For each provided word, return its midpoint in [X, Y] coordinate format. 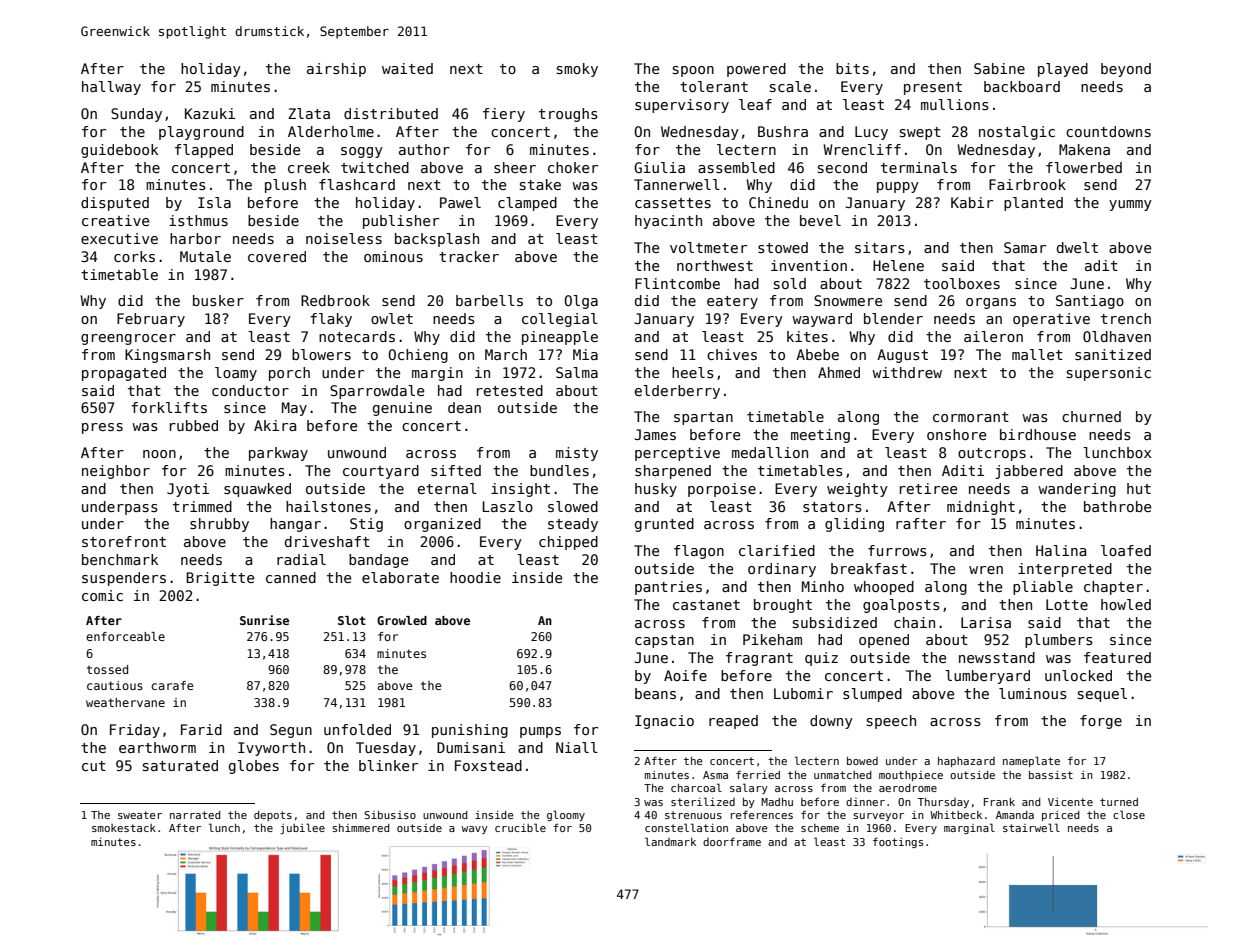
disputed [115, 204]
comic [102, 595]
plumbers [1059, 641]
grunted [664, 525]
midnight [981, 508]
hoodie [475, 577]
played [1063, 70]
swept [920, 133]
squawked [257, 490]
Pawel [460, 202]
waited [407, 68]
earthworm [157, 747]
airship [336, 70]
